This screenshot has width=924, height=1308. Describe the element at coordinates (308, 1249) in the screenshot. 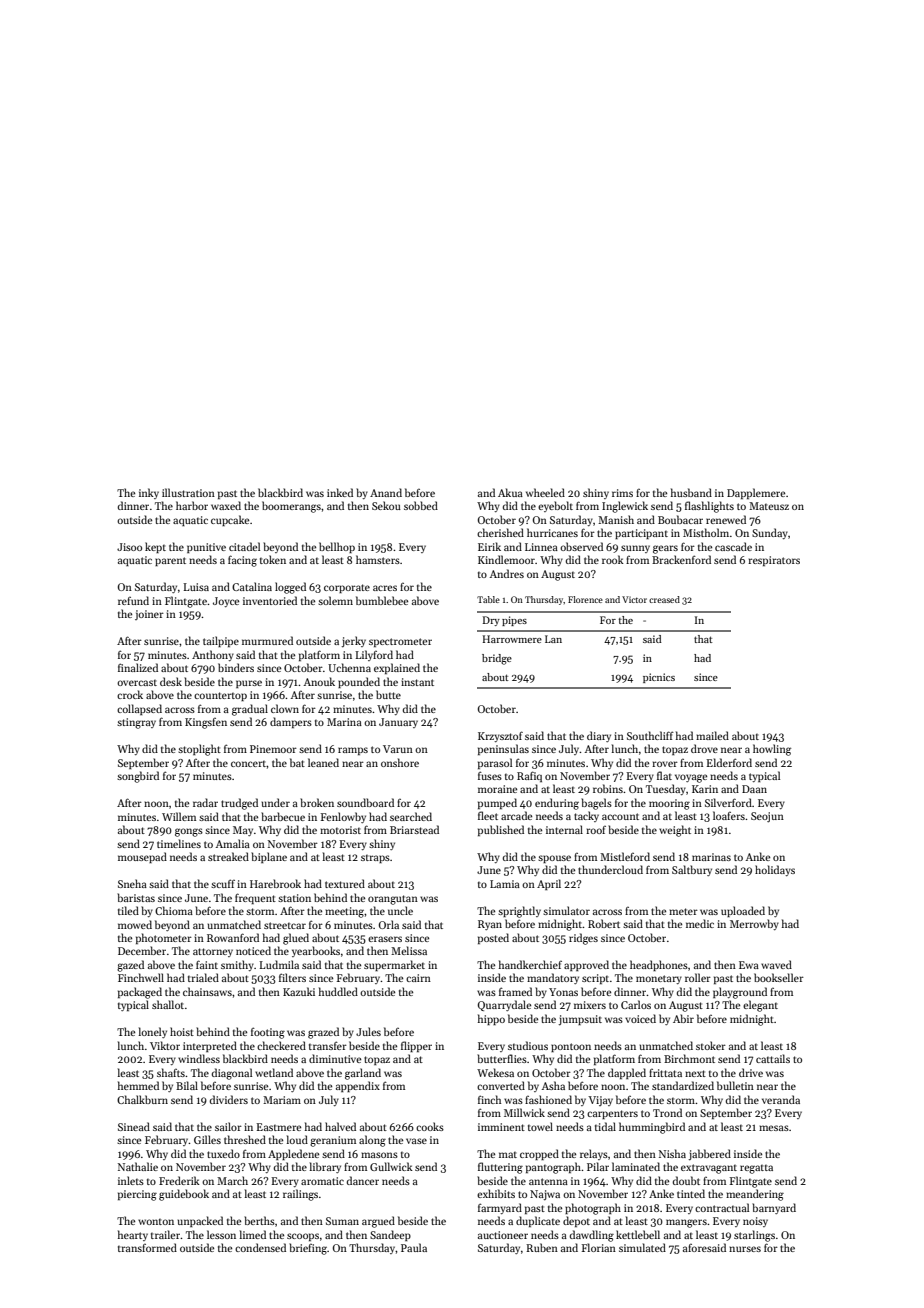

I see `briefing` at that location.
